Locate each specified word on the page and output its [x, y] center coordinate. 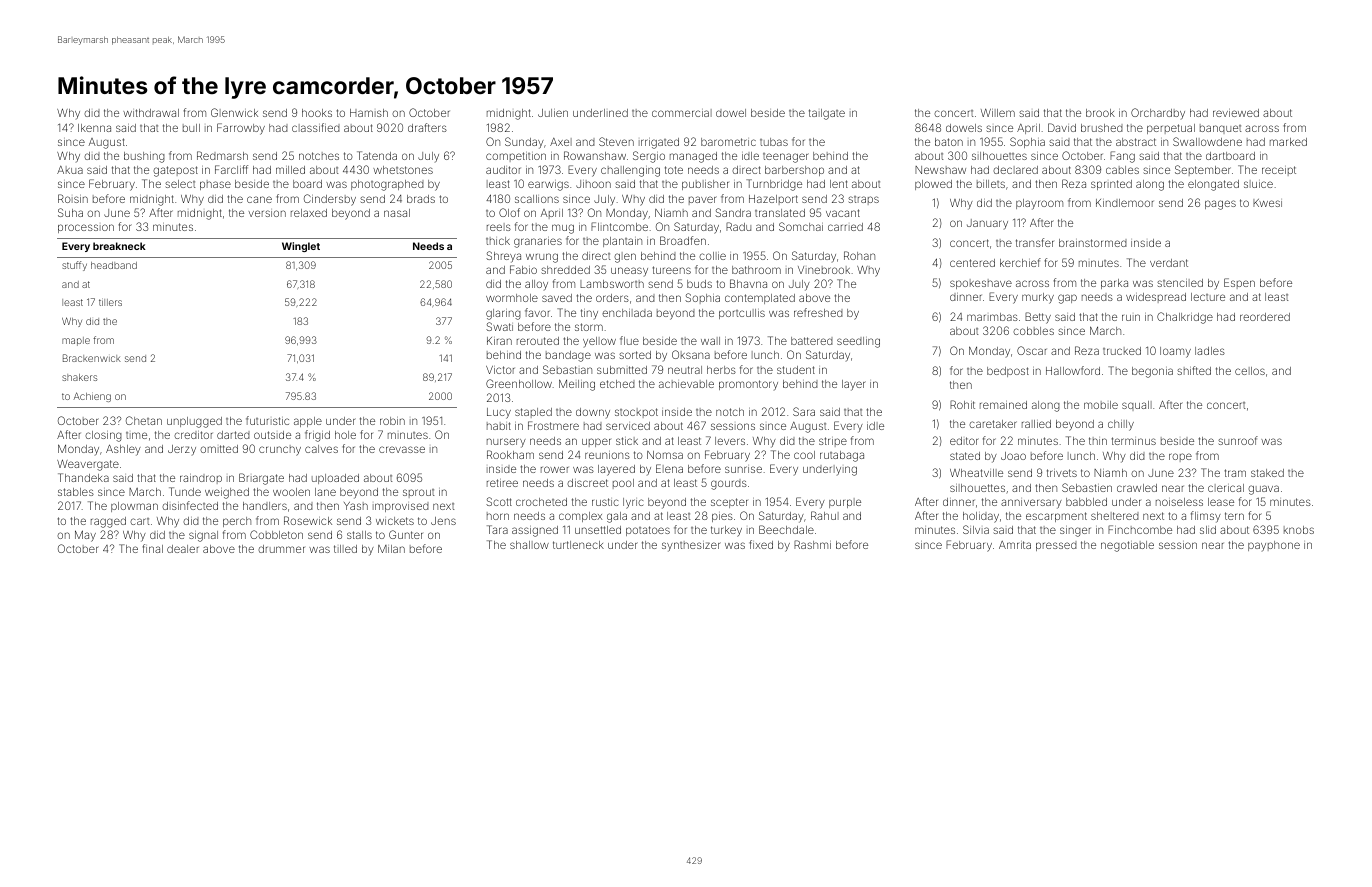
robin [392, 421]
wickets [395, 521]
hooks [317, 113]
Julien [553, 113]
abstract [1136, 142]
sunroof [1238, 440]
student [796, 370]
